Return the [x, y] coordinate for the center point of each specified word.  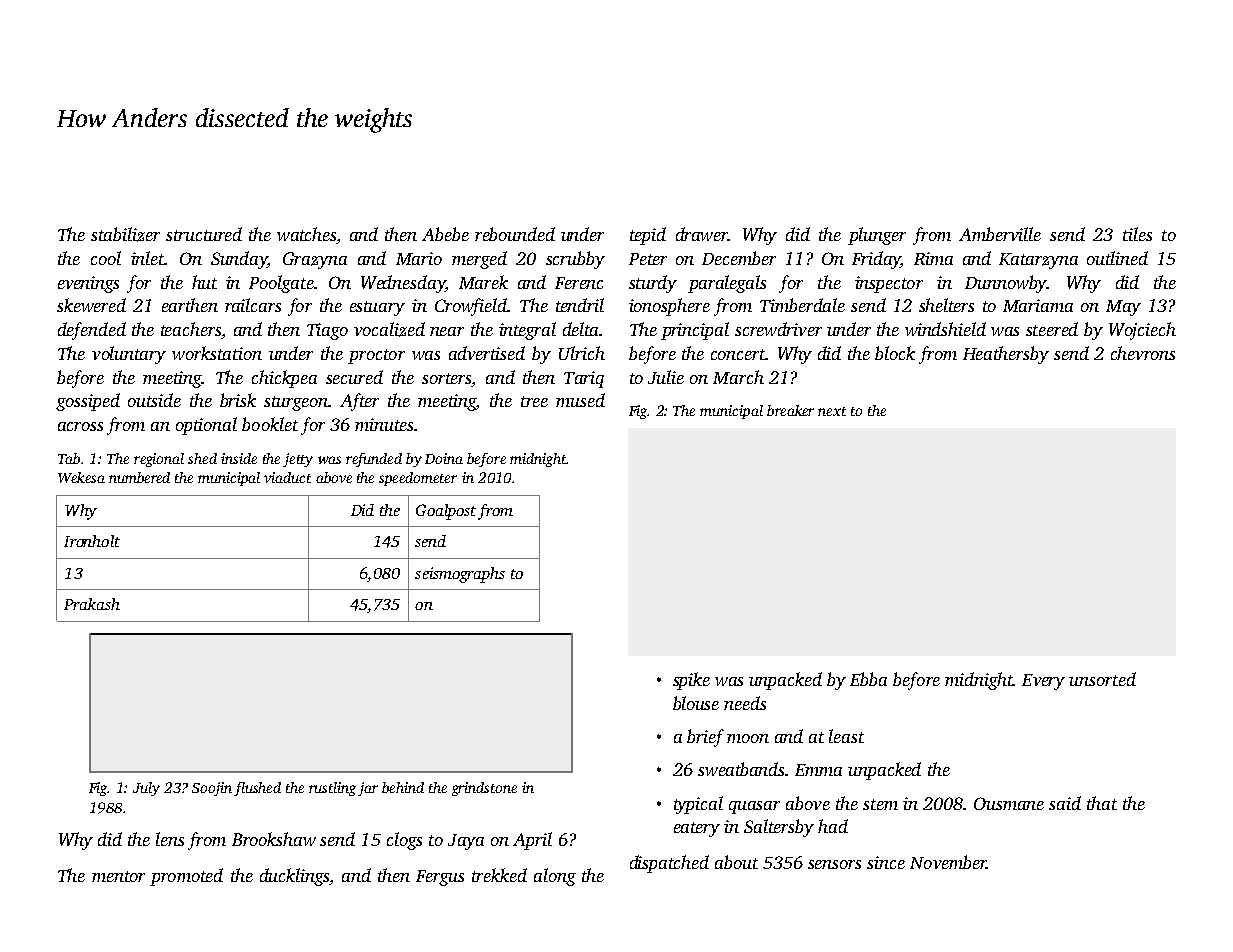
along [555, 877]
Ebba [868, 679]
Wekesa [81, 477]
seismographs [460, 575]
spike [691, 681]
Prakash [92, 604]
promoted [186, 877]
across [80, 426]
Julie [666, 377]
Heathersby [1006, 355]
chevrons [1143, 353]
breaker [790, 410]
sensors [834, 864]
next [832, 411]
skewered [91, 305]
